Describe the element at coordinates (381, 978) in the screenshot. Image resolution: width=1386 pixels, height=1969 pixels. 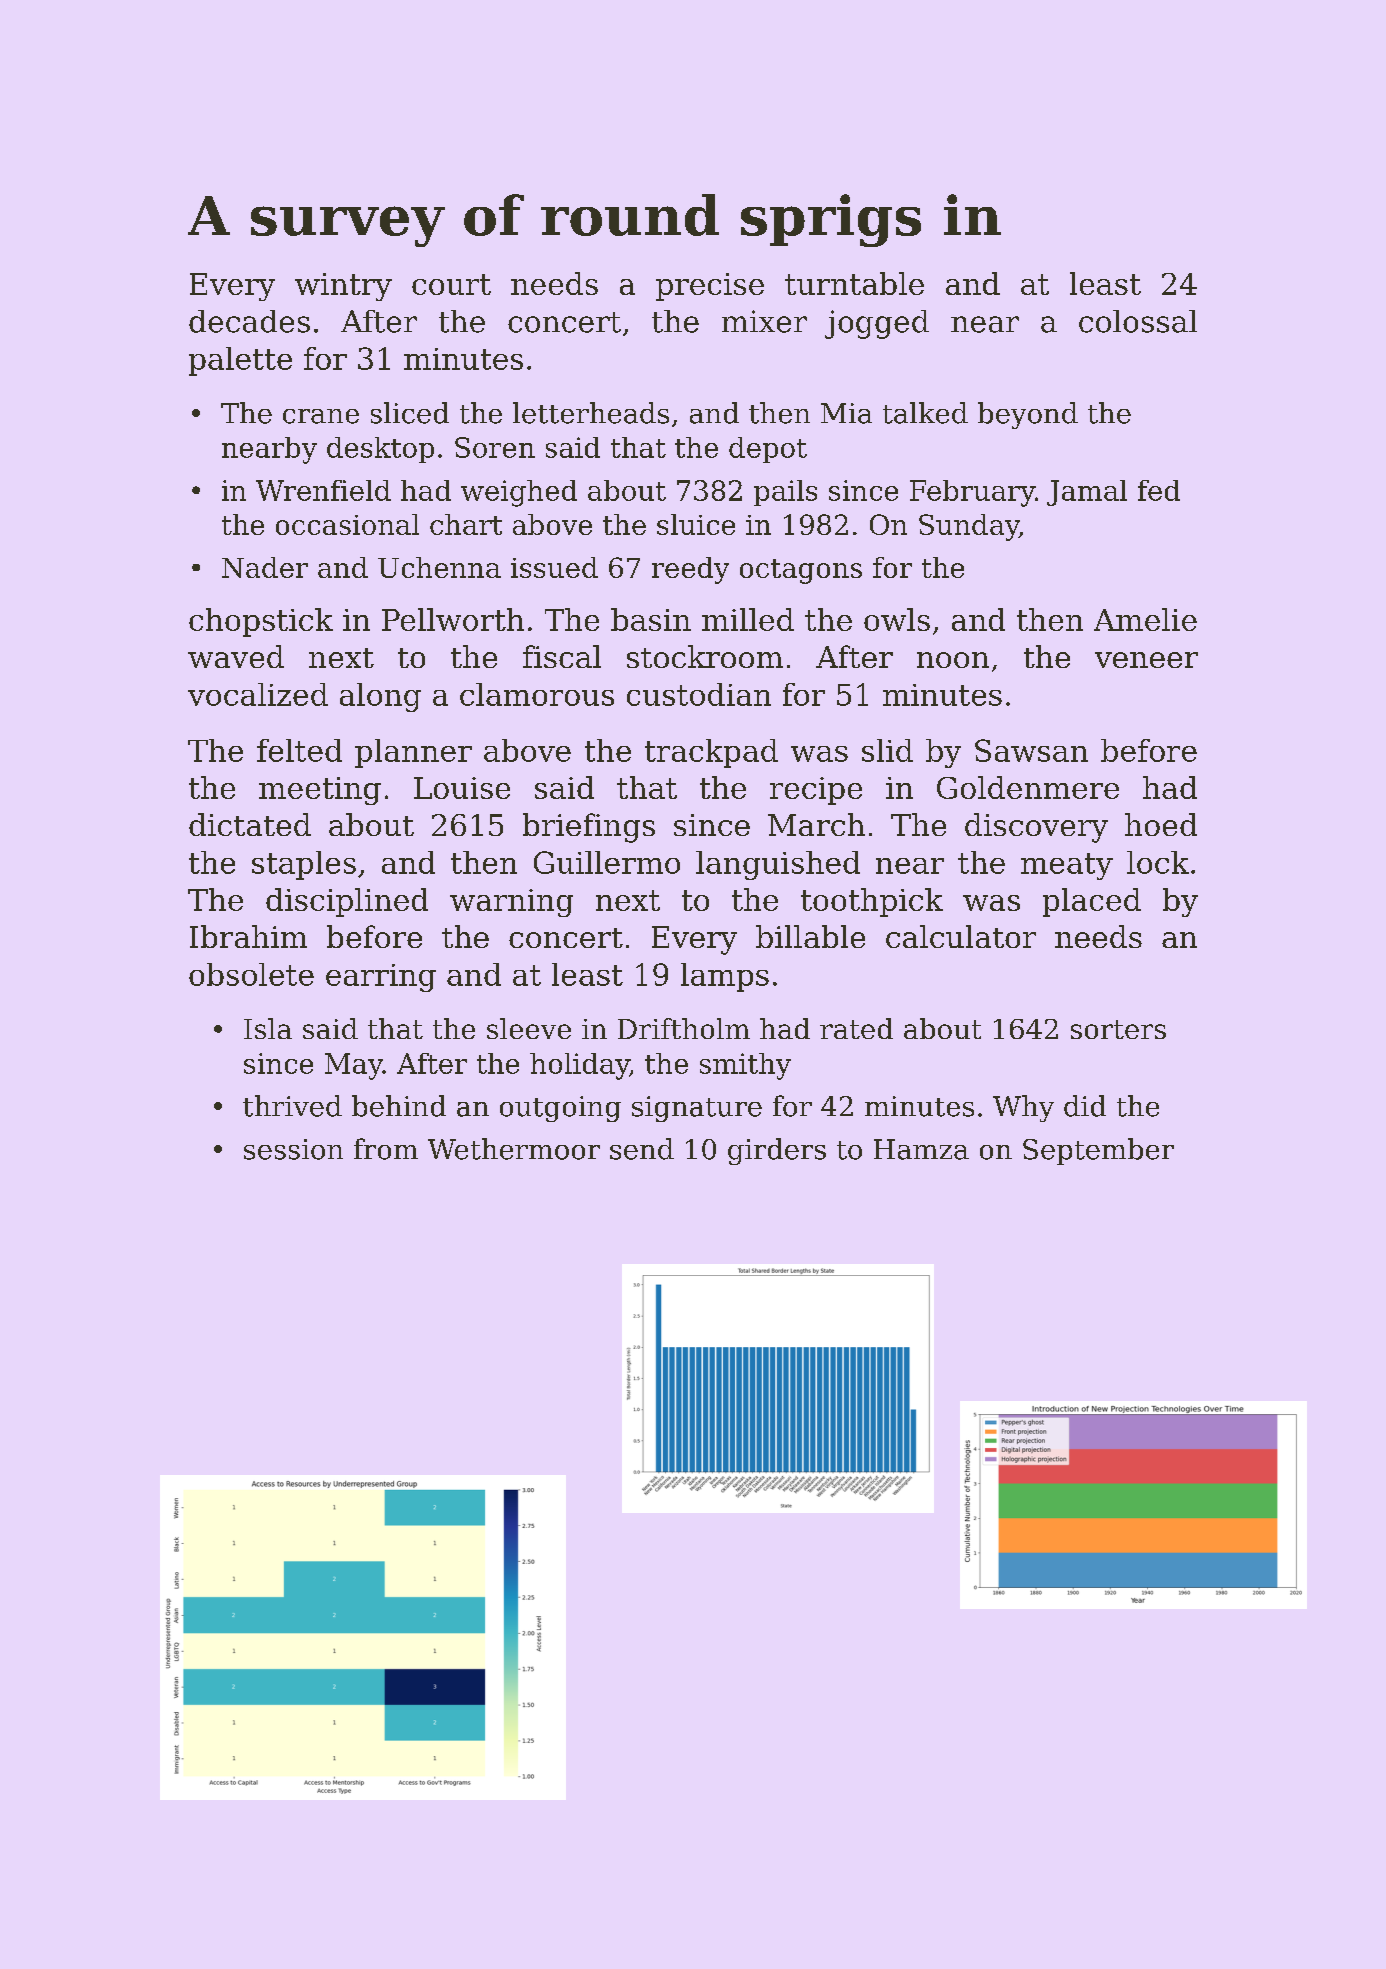
I see `earring` at that location.
